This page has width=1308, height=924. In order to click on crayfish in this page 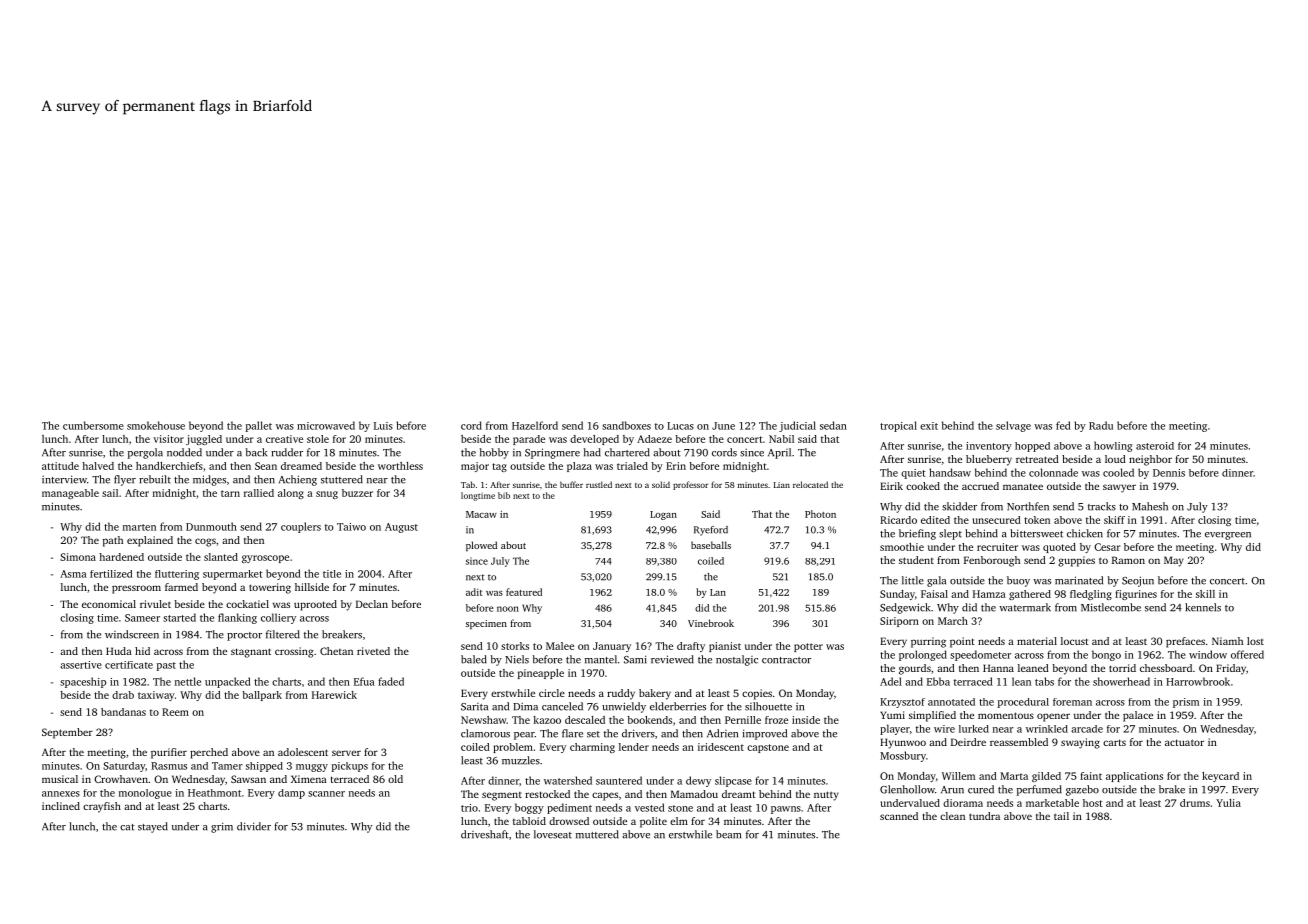, I will do `click(102, 807)`.
